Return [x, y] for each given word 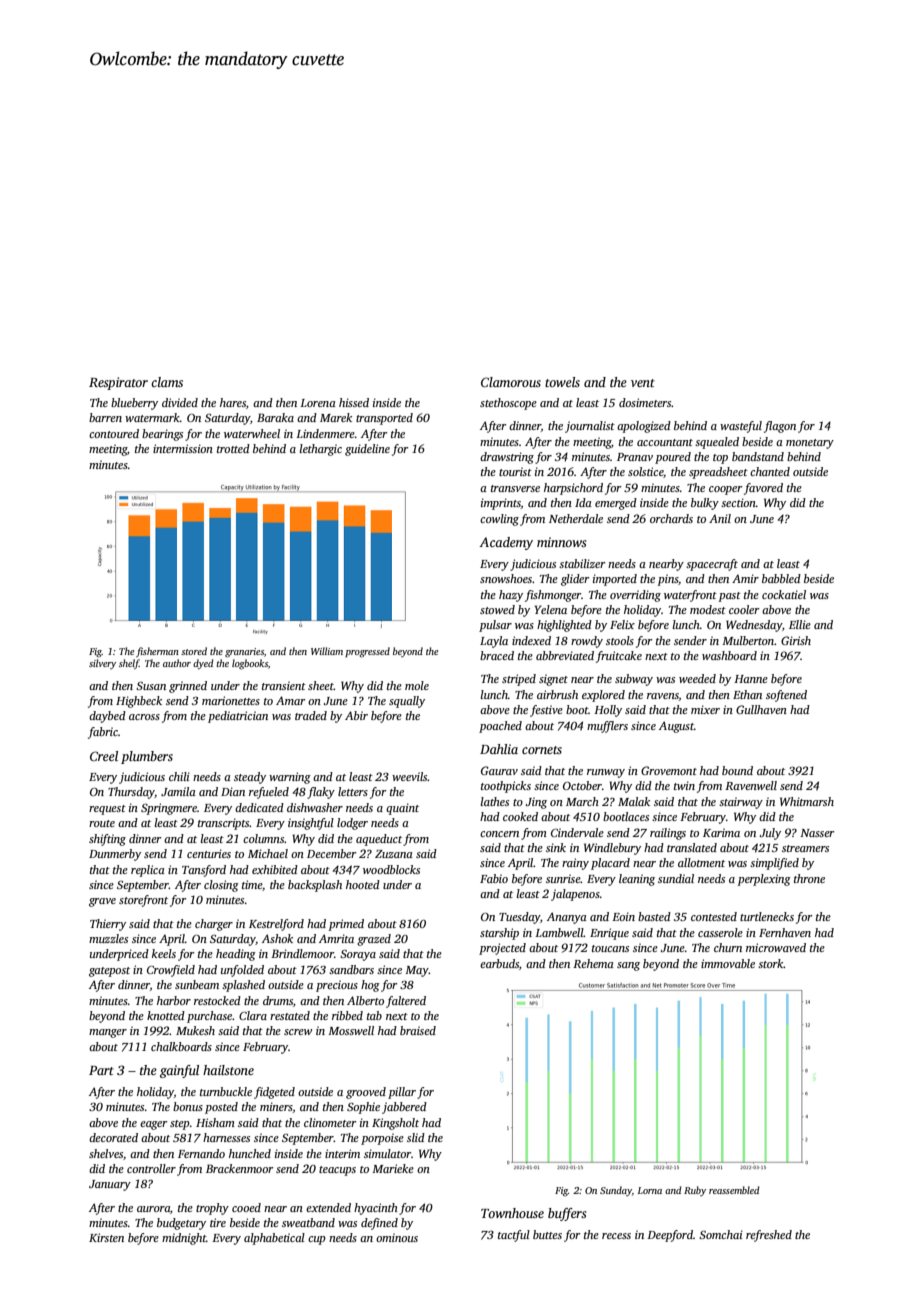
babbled [781, 578]
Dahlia [499, 749]
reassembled [734, 1190]
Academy [506, 543]
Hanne [751, 679]
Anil [720, 518]
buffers [567, 1214]
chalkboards [181, 1046]
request [107, 810]
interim [342, 1153]
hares [233, 402]
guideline [367, 450]
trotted [233, 448]
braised [418, 1030]
